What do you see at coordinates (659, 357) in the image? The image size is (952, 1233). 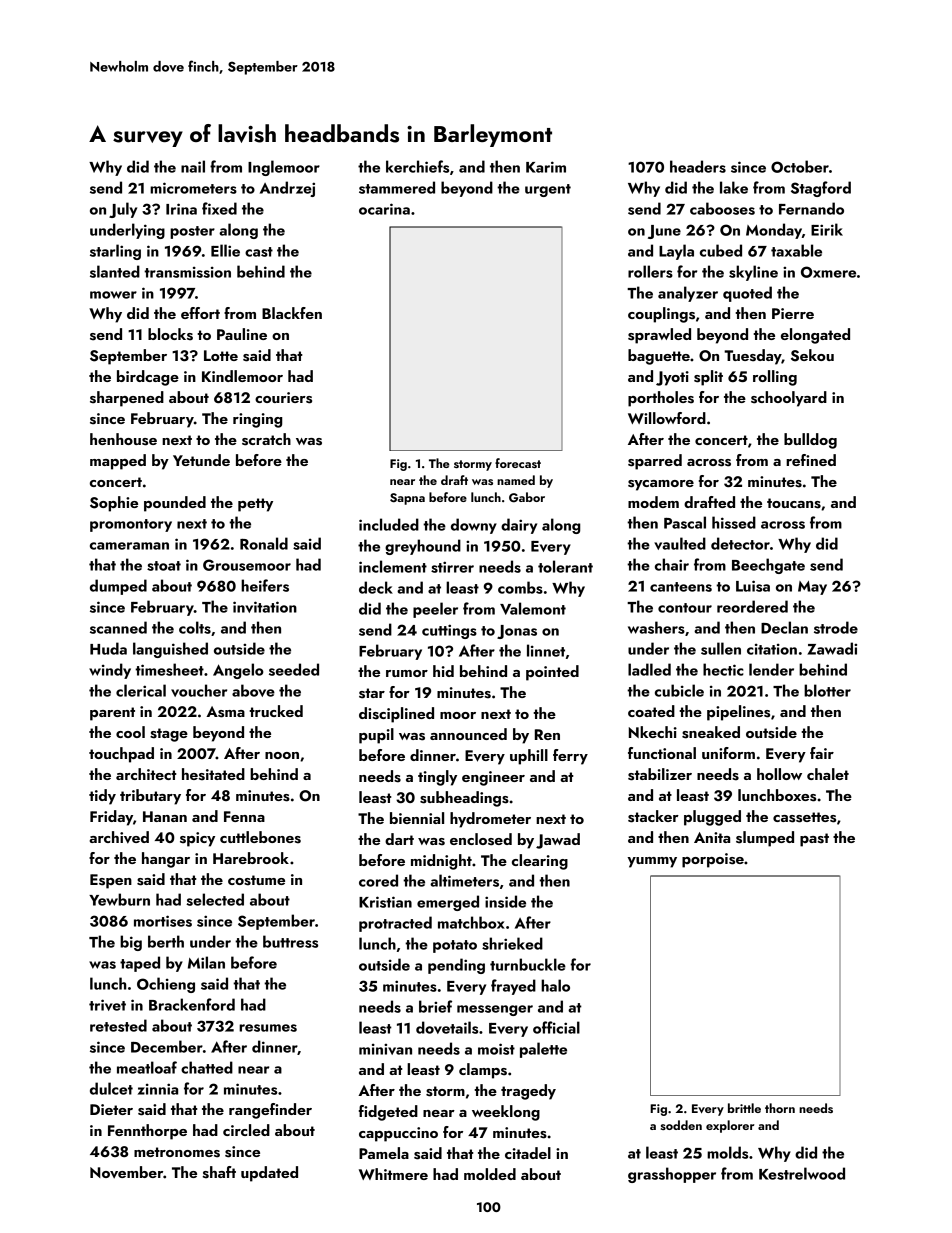 I see `baguette` at bounding box center [659, 357].
